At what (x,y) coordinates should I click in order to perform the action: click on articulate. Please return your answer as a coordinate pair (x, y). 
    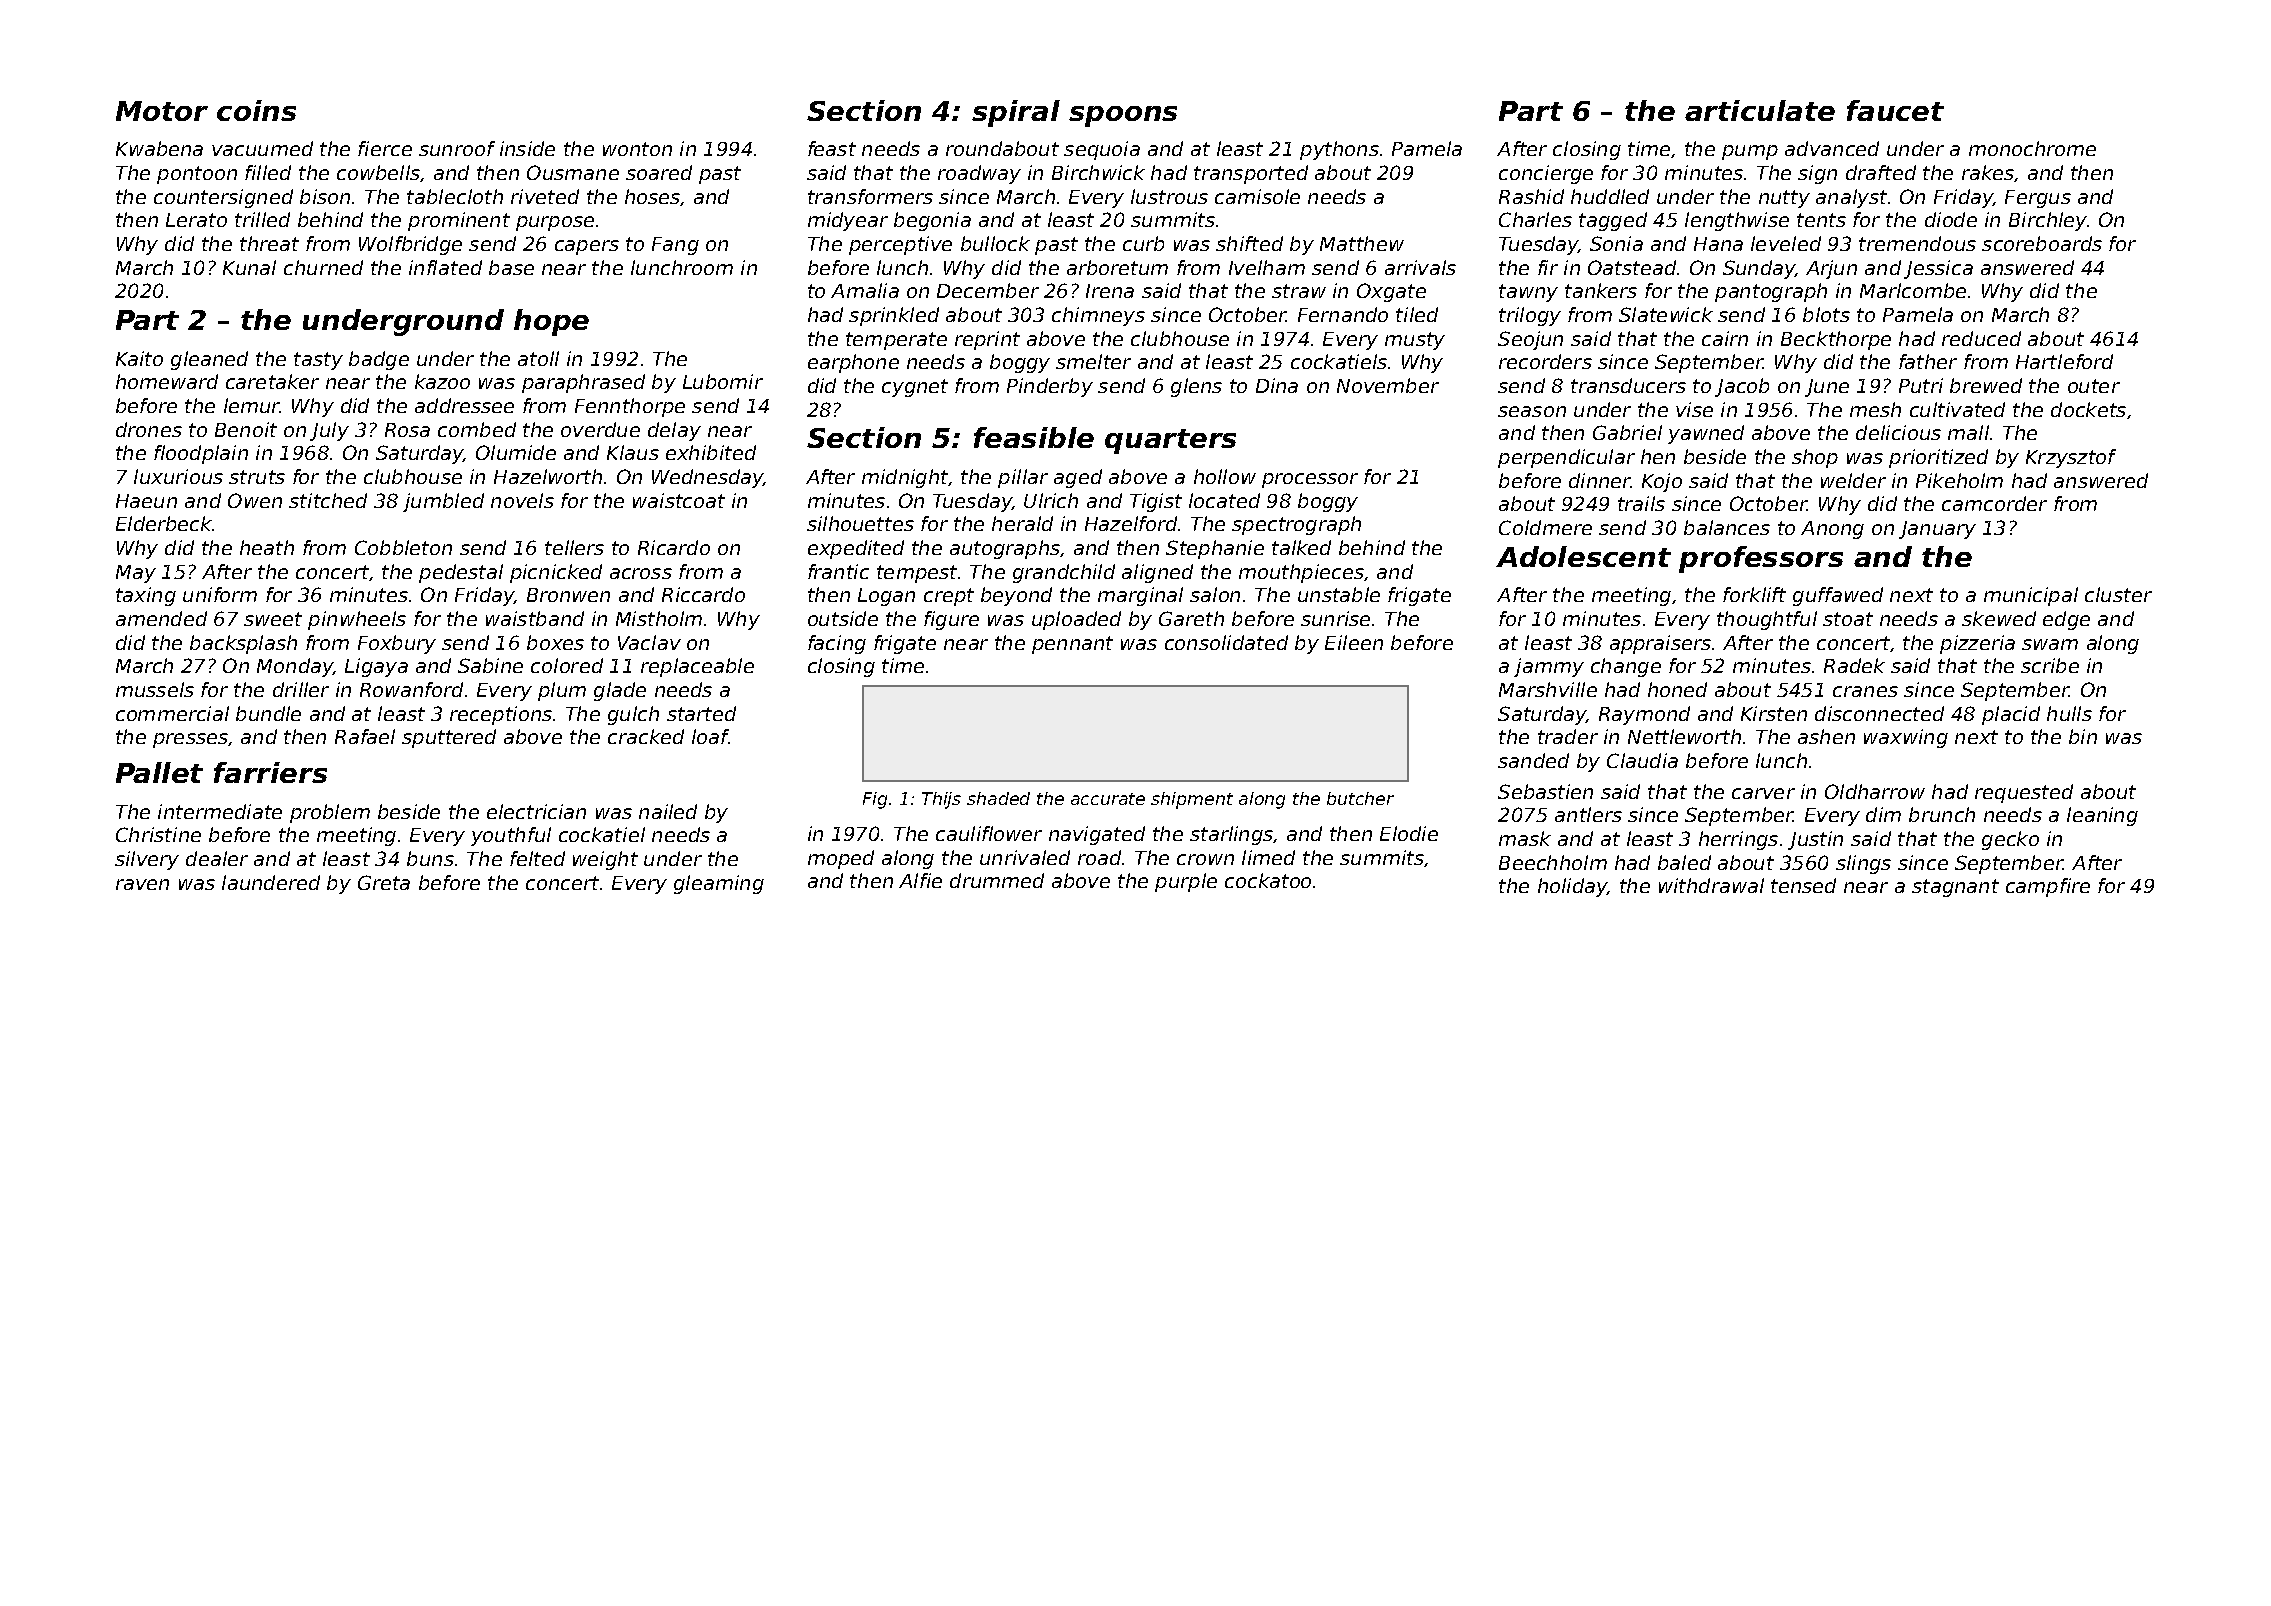
    Looking at the image, I should click on (1760, 110).
